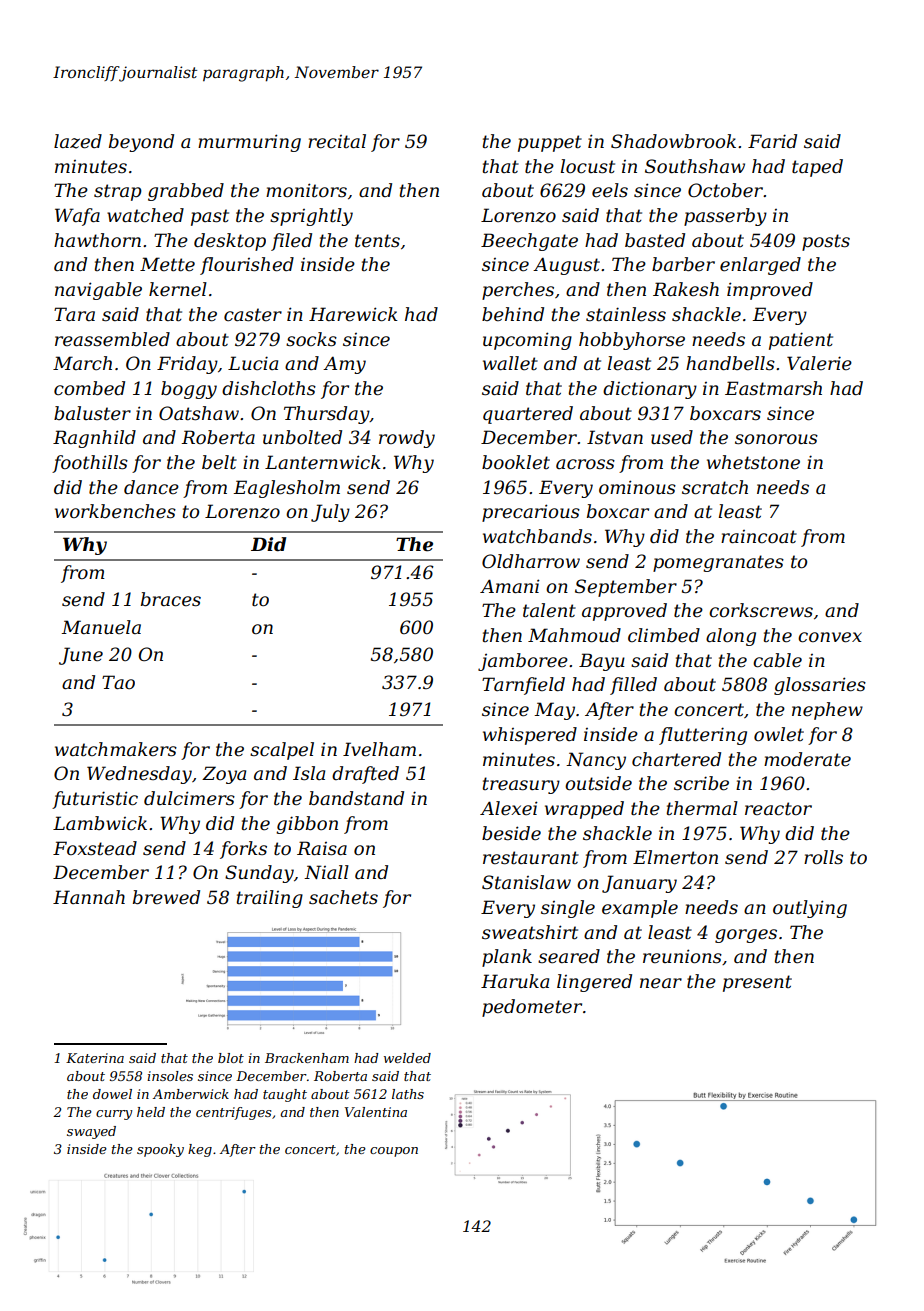 The width and height of the screenshot is (924, 1311). What do you see at coordinates (323, 462) in the screenshot?
I see `Lanternwick` at bounding box center [323, 462].
